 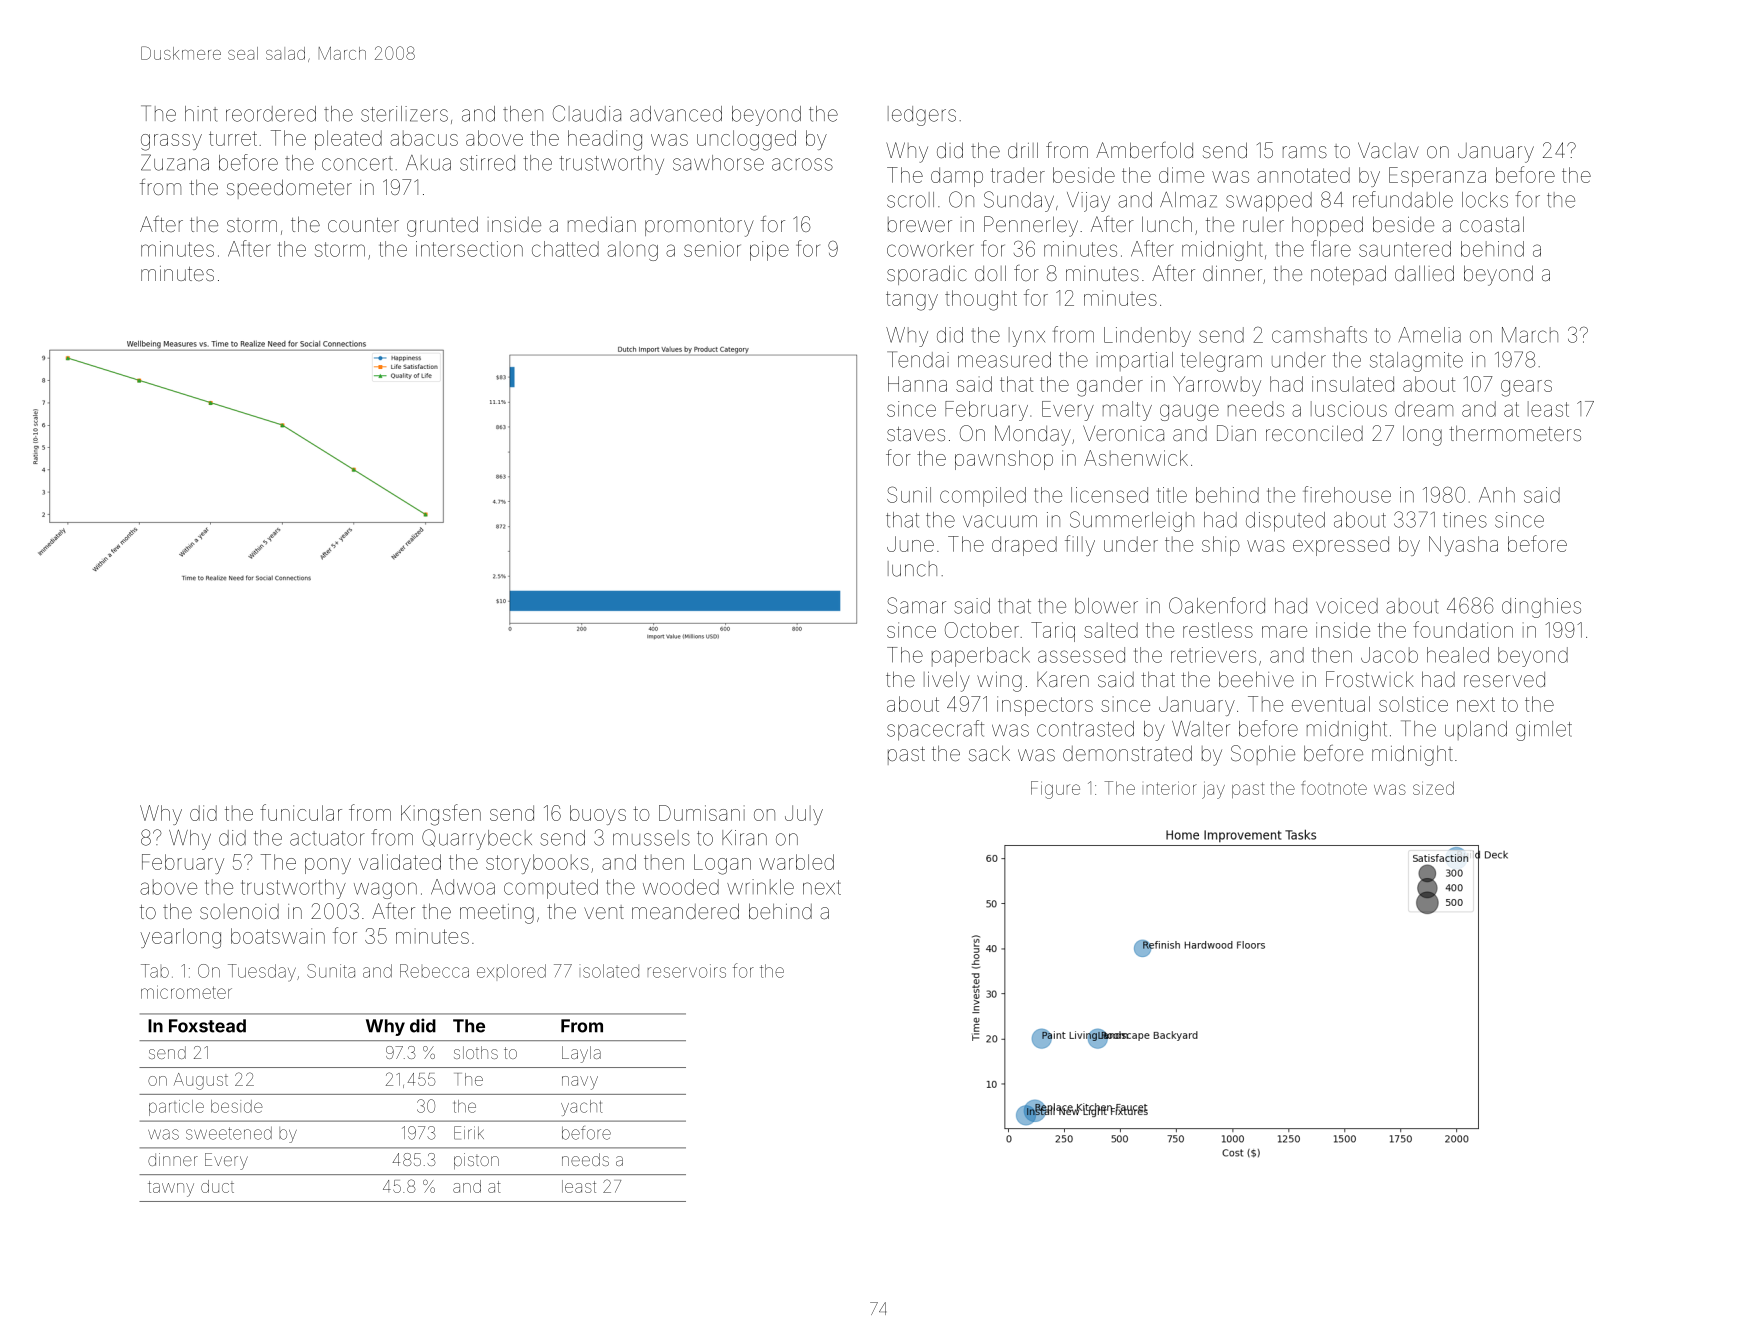 I want to click on piston, so click(x=476, y=1161).
